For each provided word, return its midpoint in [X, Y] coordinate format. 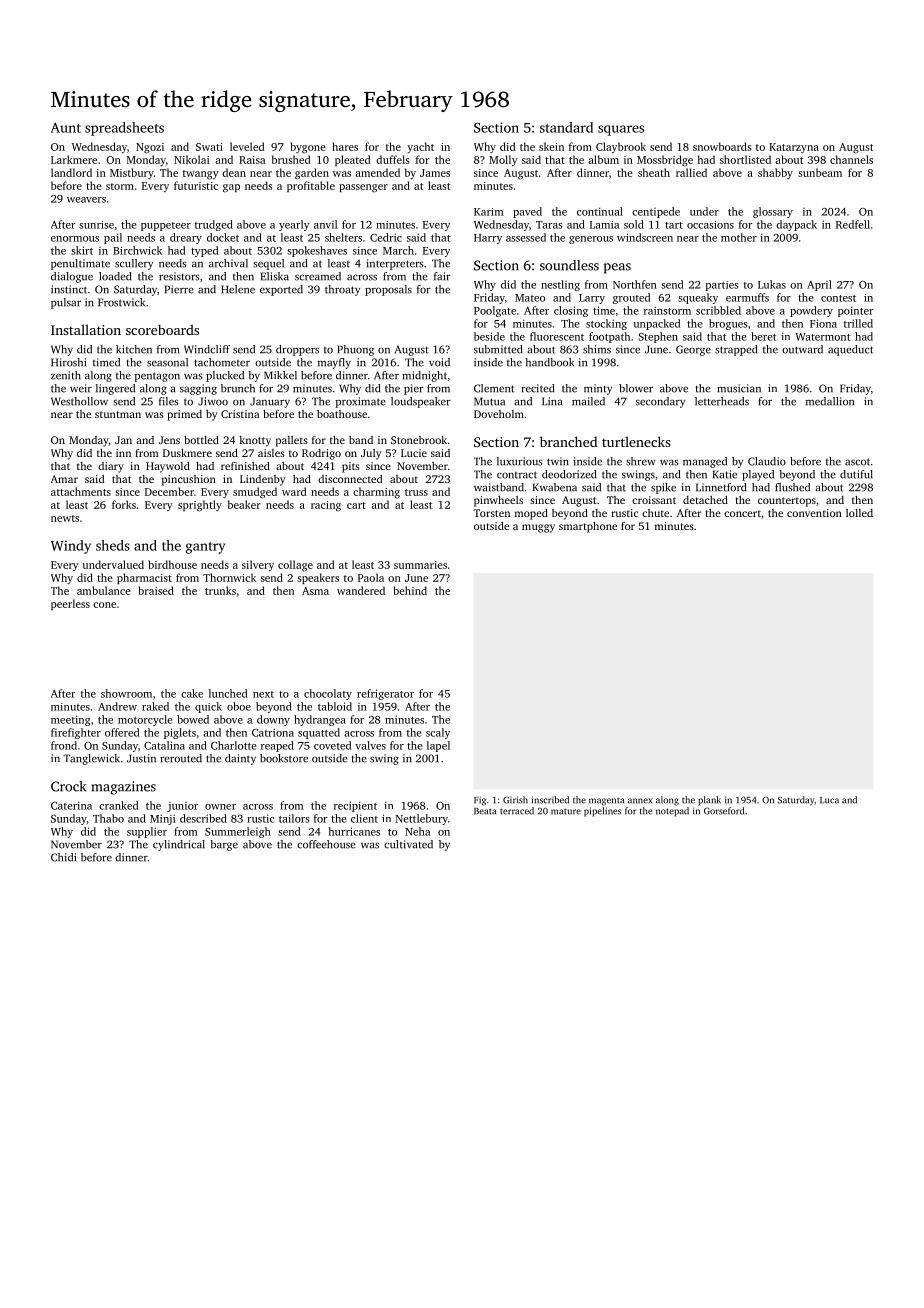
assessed [526, 237]
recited [538, 388]
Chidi [63, 857]
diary [111, 467]
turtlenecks [636, 441]
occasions [710, 225]
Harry [488, 239]
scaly [438, 733]
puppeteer [166, 226]
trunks [220, 590]
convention [814, 513]
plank [709, 801]
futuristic [196, 185]
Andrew [117, 706]
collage [295, 566]
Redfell [853, 224]
